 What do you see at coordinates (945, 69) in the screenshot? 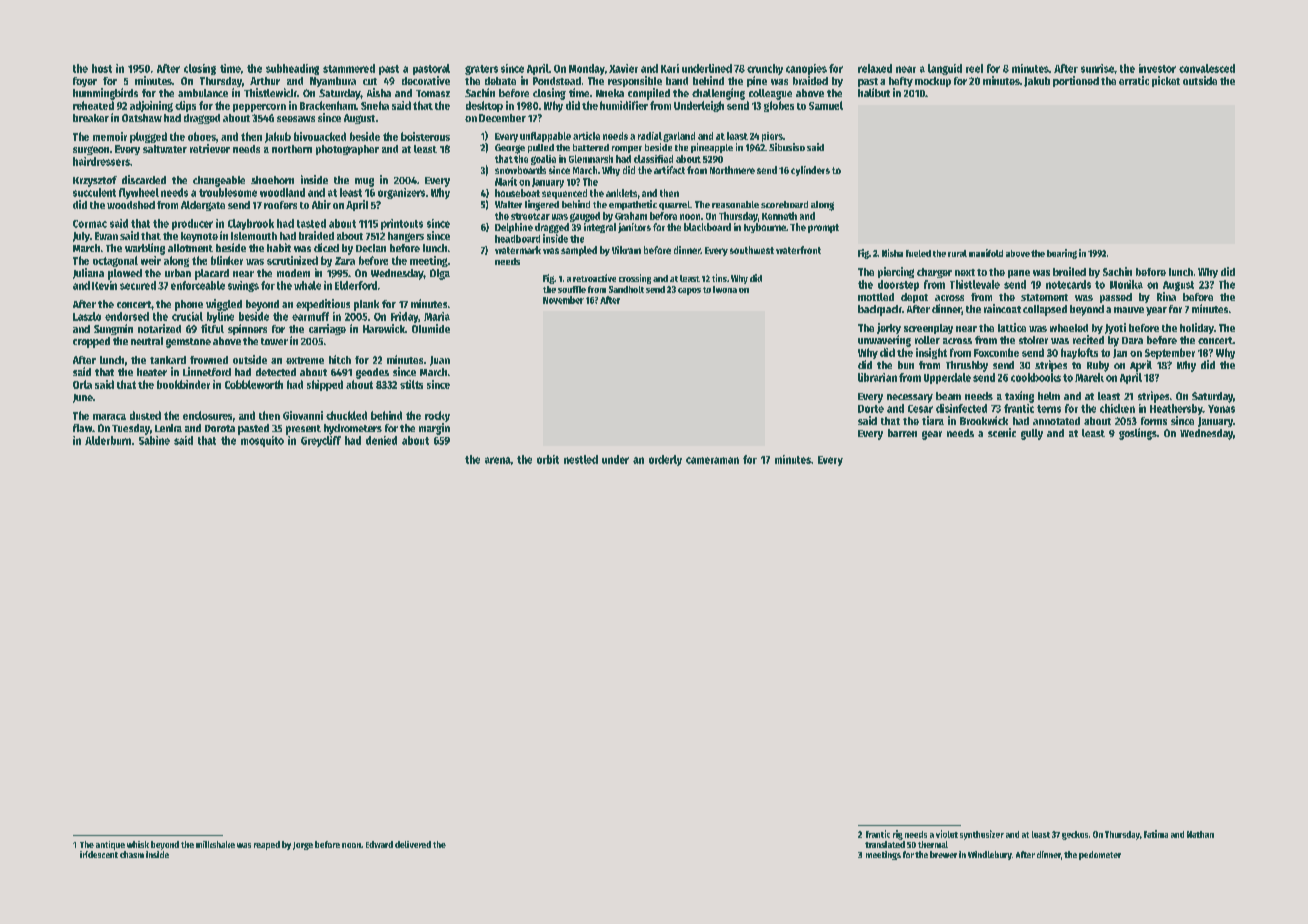
I see `languid` at bounding box center [945, 69].
